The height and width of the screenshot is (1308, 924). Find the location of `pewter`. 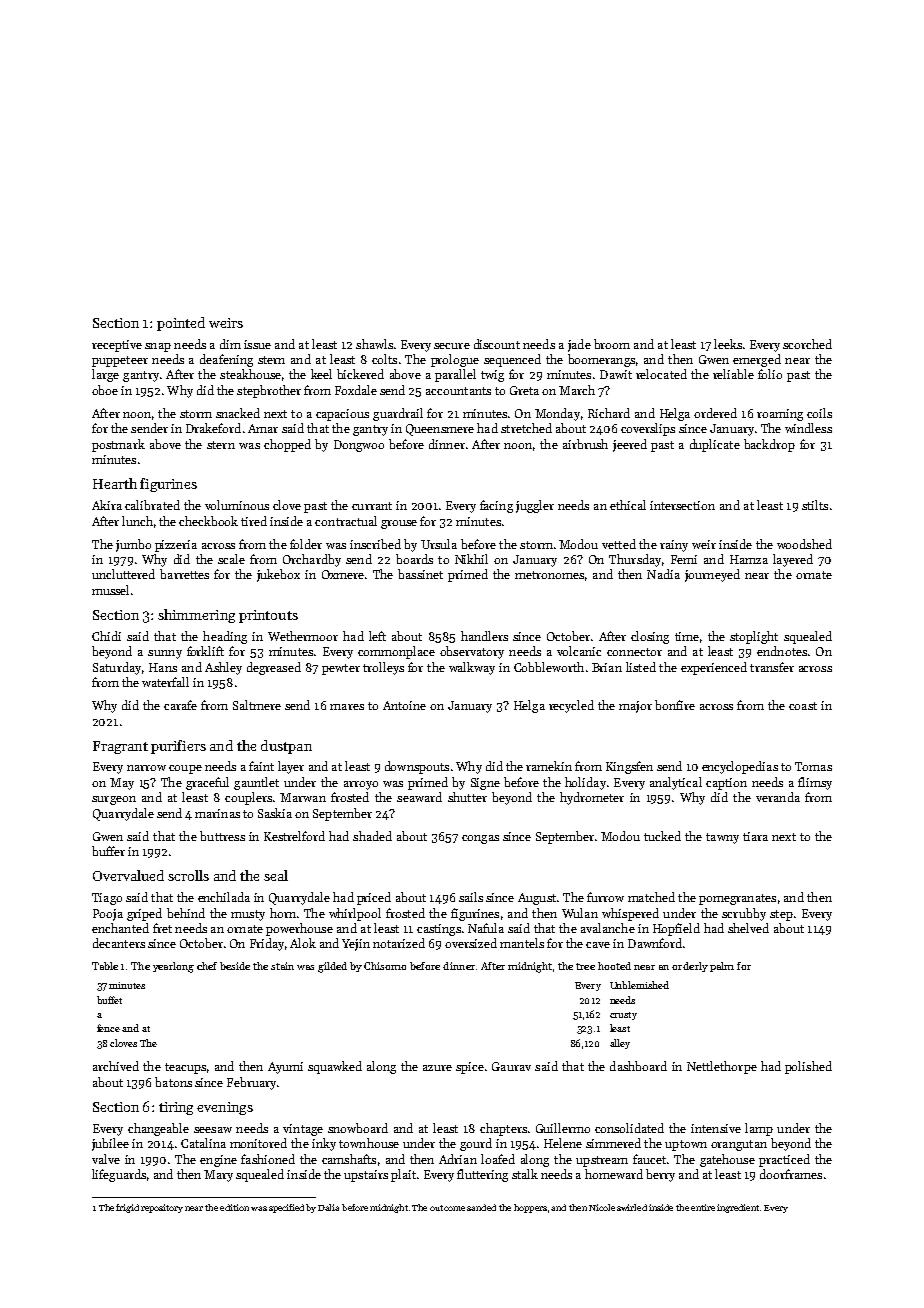

pewter is located at coordinates (341, 669).
